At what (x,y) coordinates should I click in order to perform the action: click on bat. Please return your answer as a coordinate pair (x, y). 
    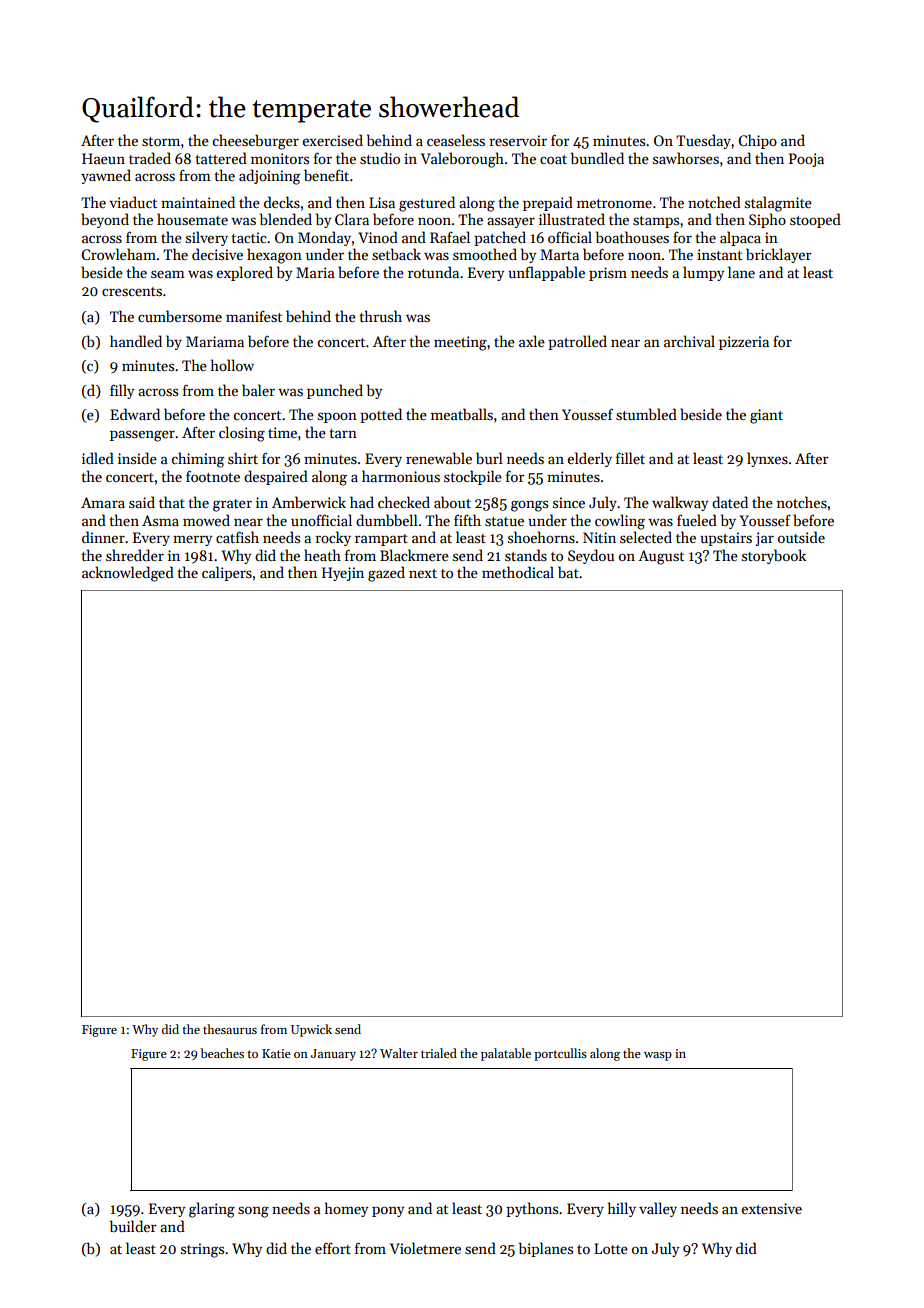
    Looking at the image, I should click on (568, 572).
